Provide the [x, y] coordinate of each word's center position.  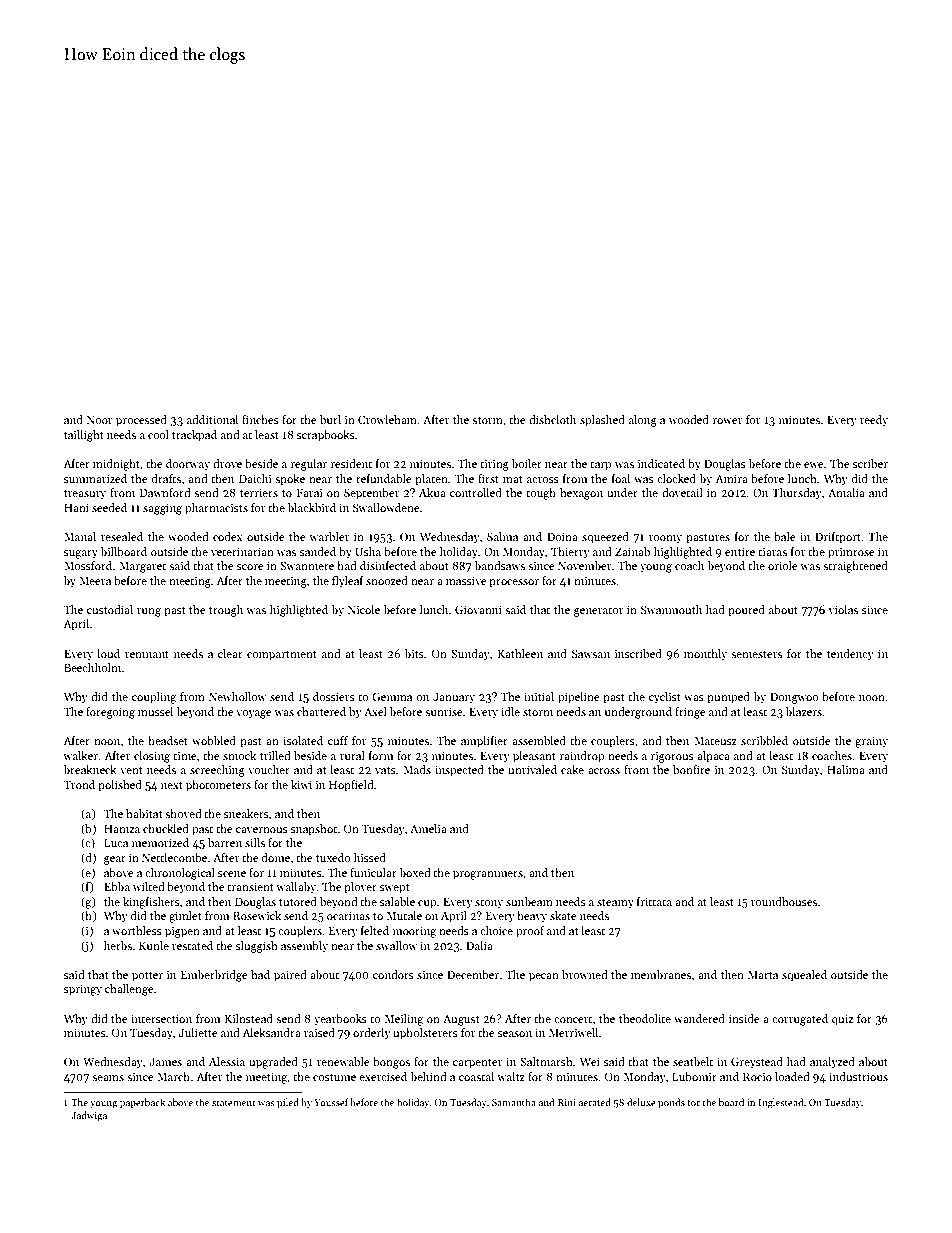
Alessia [227, 1061]
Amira [731, 478]
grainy [871, 742]
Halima [846, 769]
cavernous [262, 830]
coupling [154, 698]
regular [309, 465]
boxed [415, 872]
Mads [417, 769]
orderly [372, 1034]
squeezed [605, 538]
